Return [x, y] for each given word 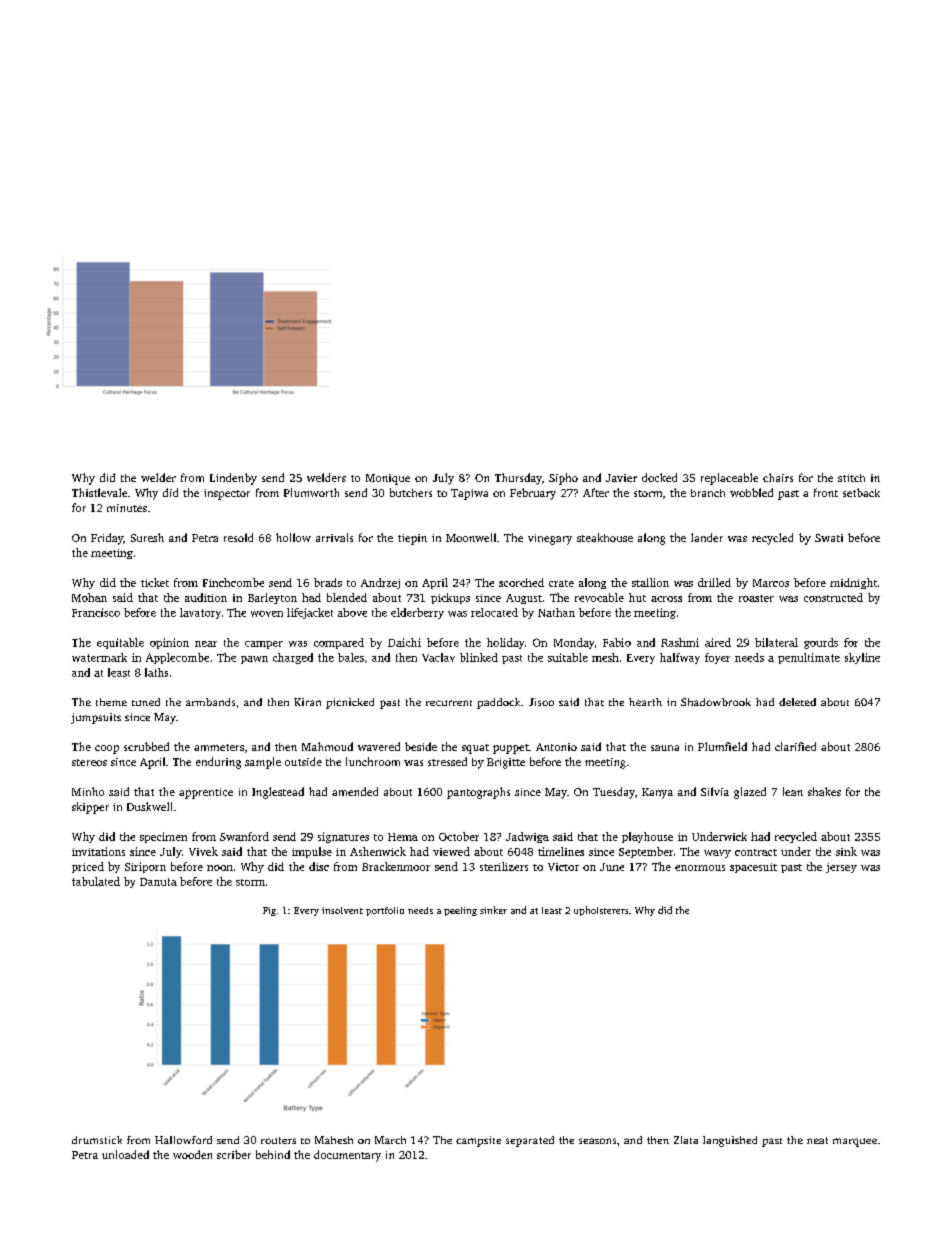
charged [293, 658]
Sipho [563, 479]
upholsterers [601, 911]
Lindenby [233, 479]
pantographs [478, 793]
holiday [505, 643]
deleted [797, 702]
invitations [98, 851]
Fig [269, 911]
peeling [460, 911]
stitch [851, 478]
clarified [795, 746]
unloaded [125, 1154]
